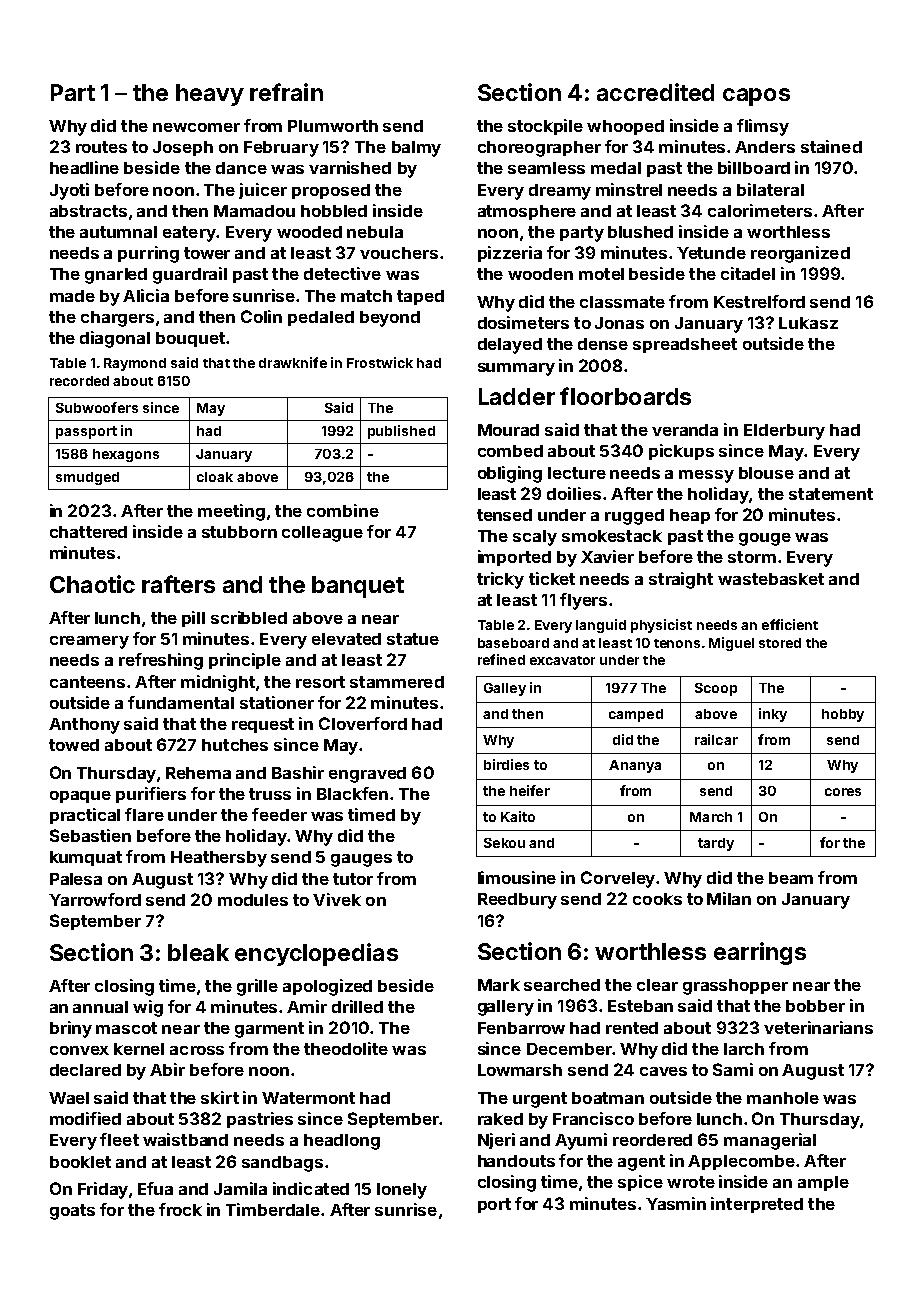  What do you see at coordinates (562, 660) in the screenshot?
I see `excavator` at bounding box center [562, 660].
